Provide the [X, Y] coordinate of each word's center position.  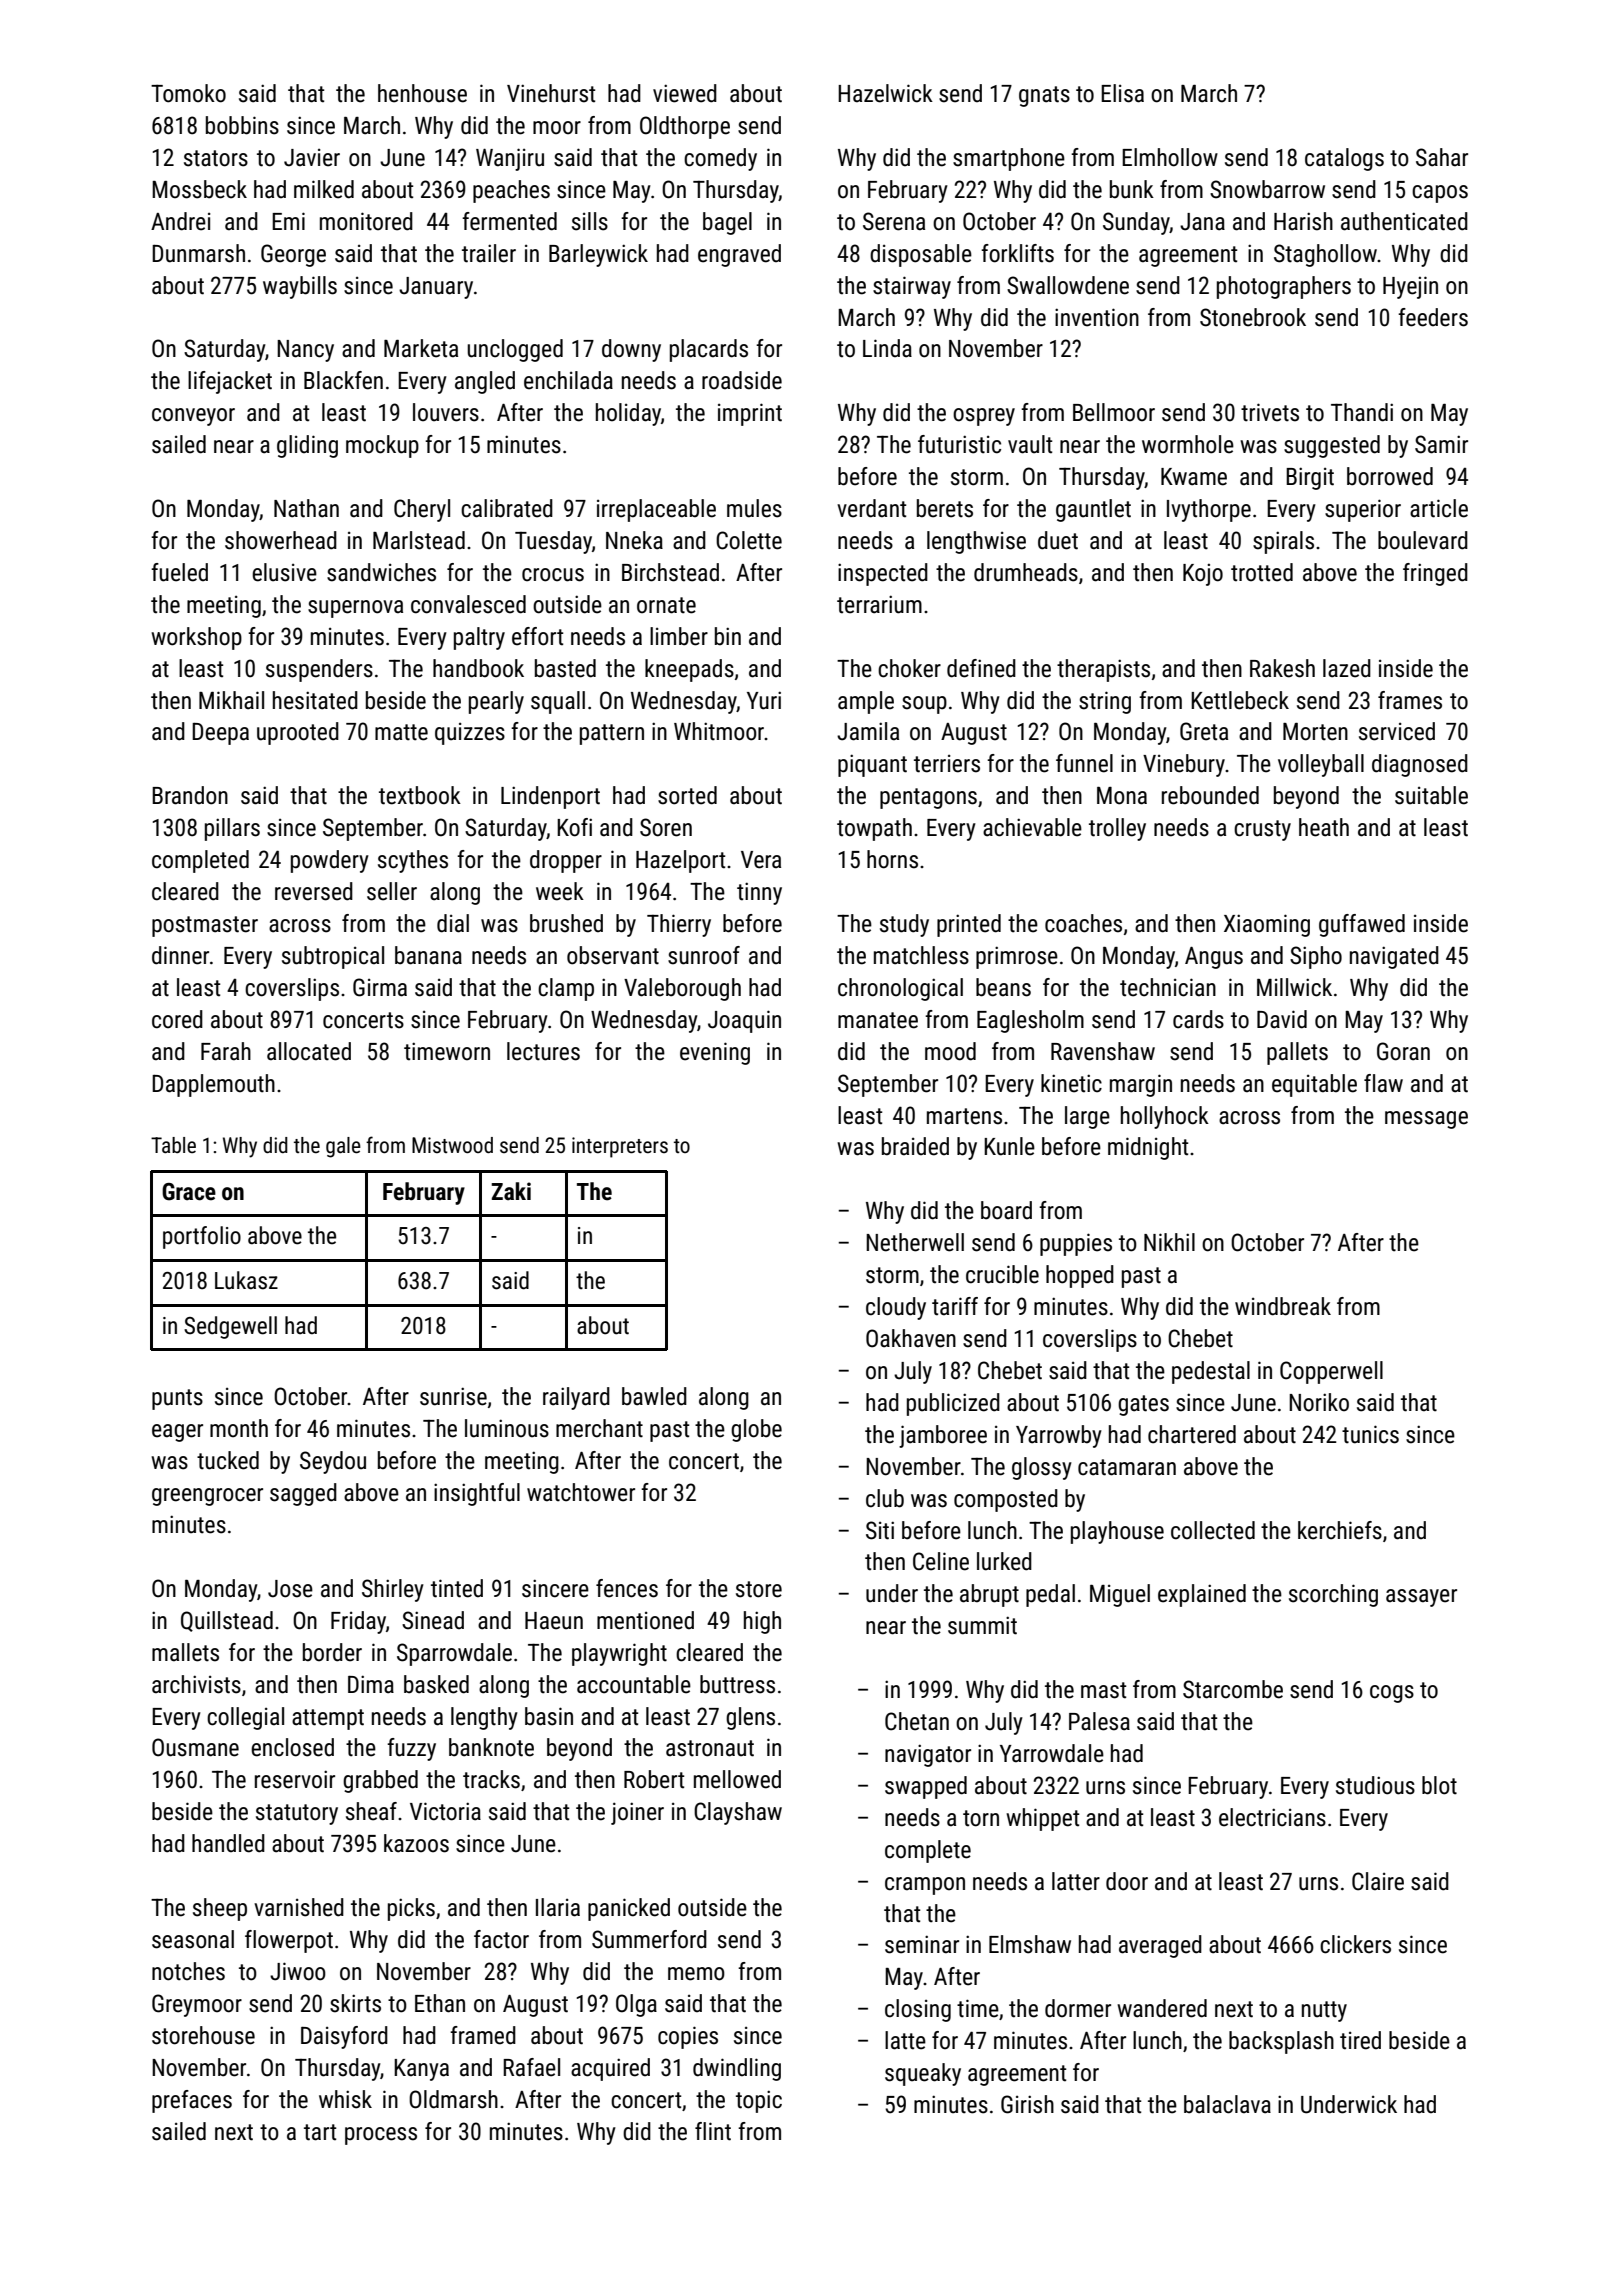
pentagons [928, 798]
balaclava [1227, 2104]
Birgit [1310, 478]
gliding [307, 446]
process [381, 2136]
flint [713, 2131]
